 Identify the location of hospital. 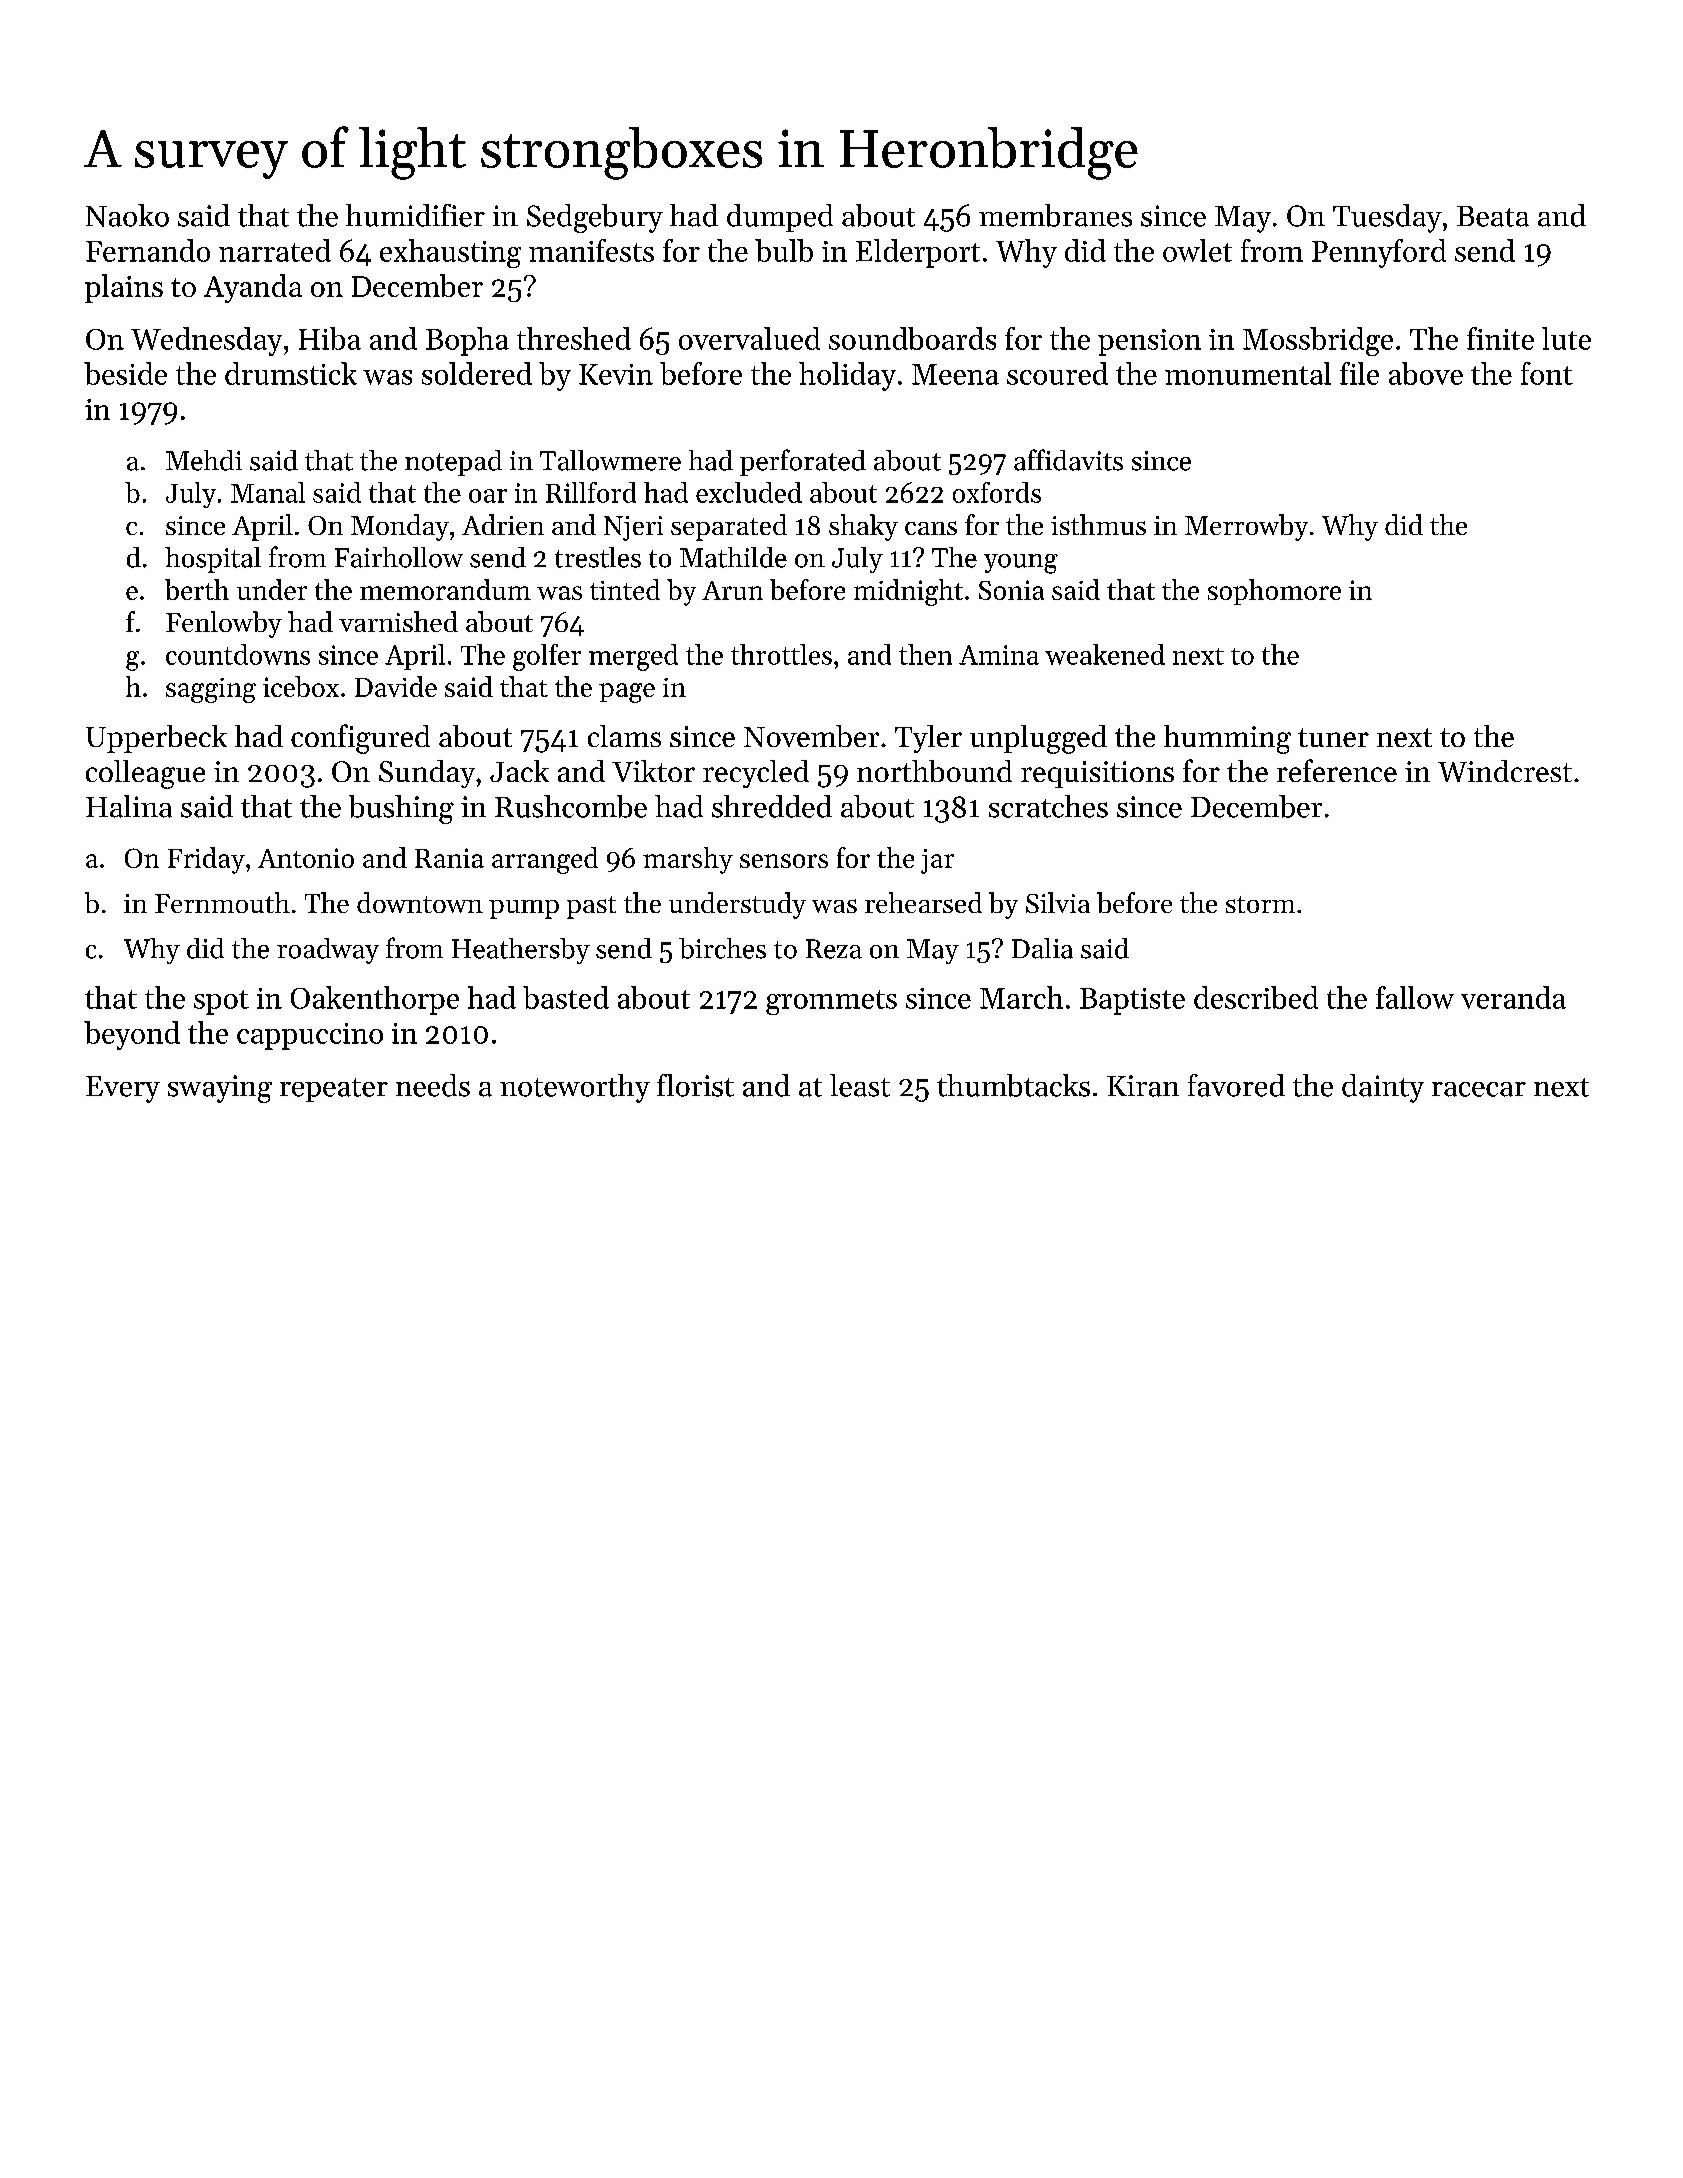
(213, 560).
